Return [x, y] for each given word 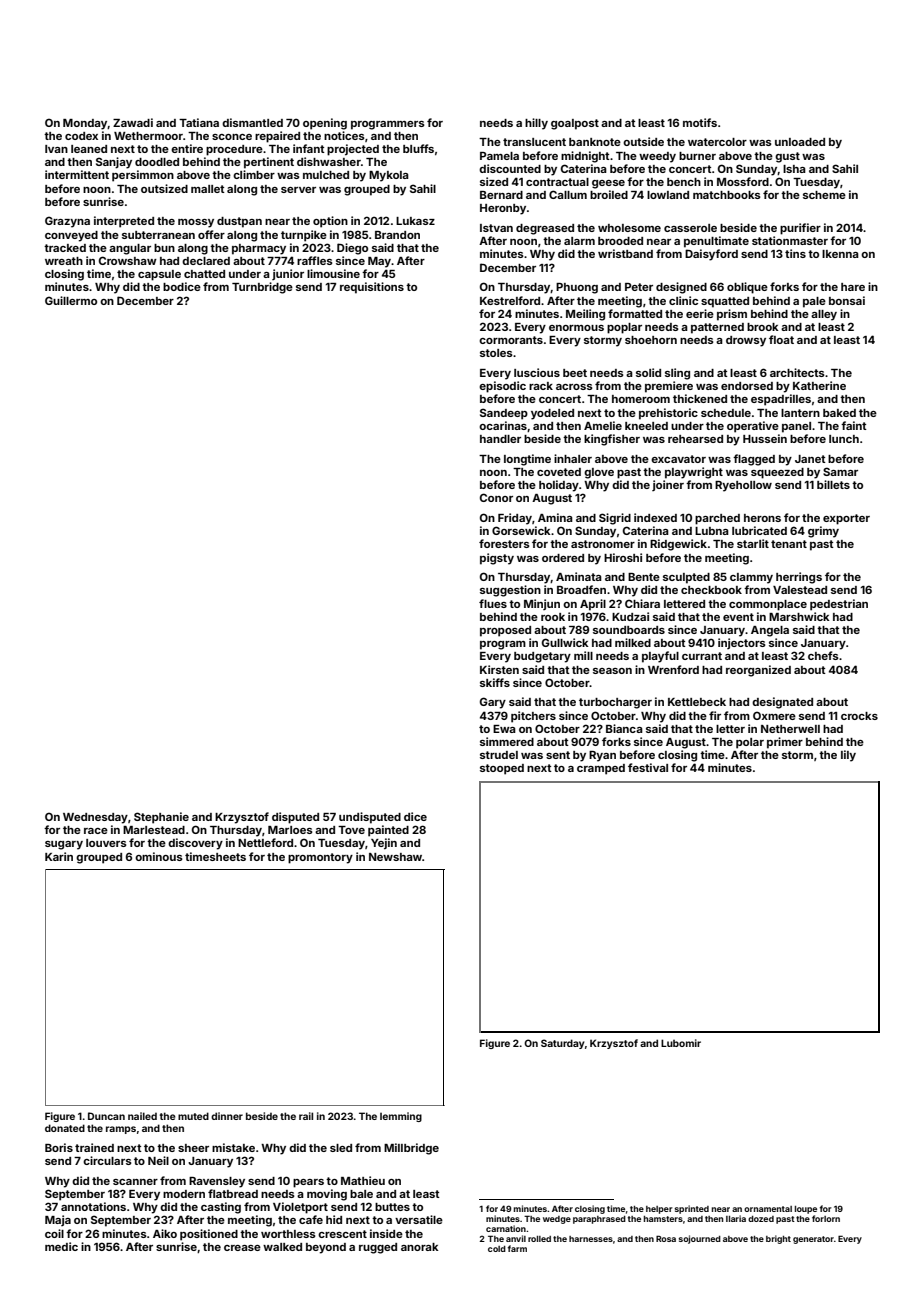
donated [65, 1128]
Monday [85, 124]
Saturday [563, 1044]
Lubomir [681, 1043]
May [379, 262]
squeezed [777, 473]
